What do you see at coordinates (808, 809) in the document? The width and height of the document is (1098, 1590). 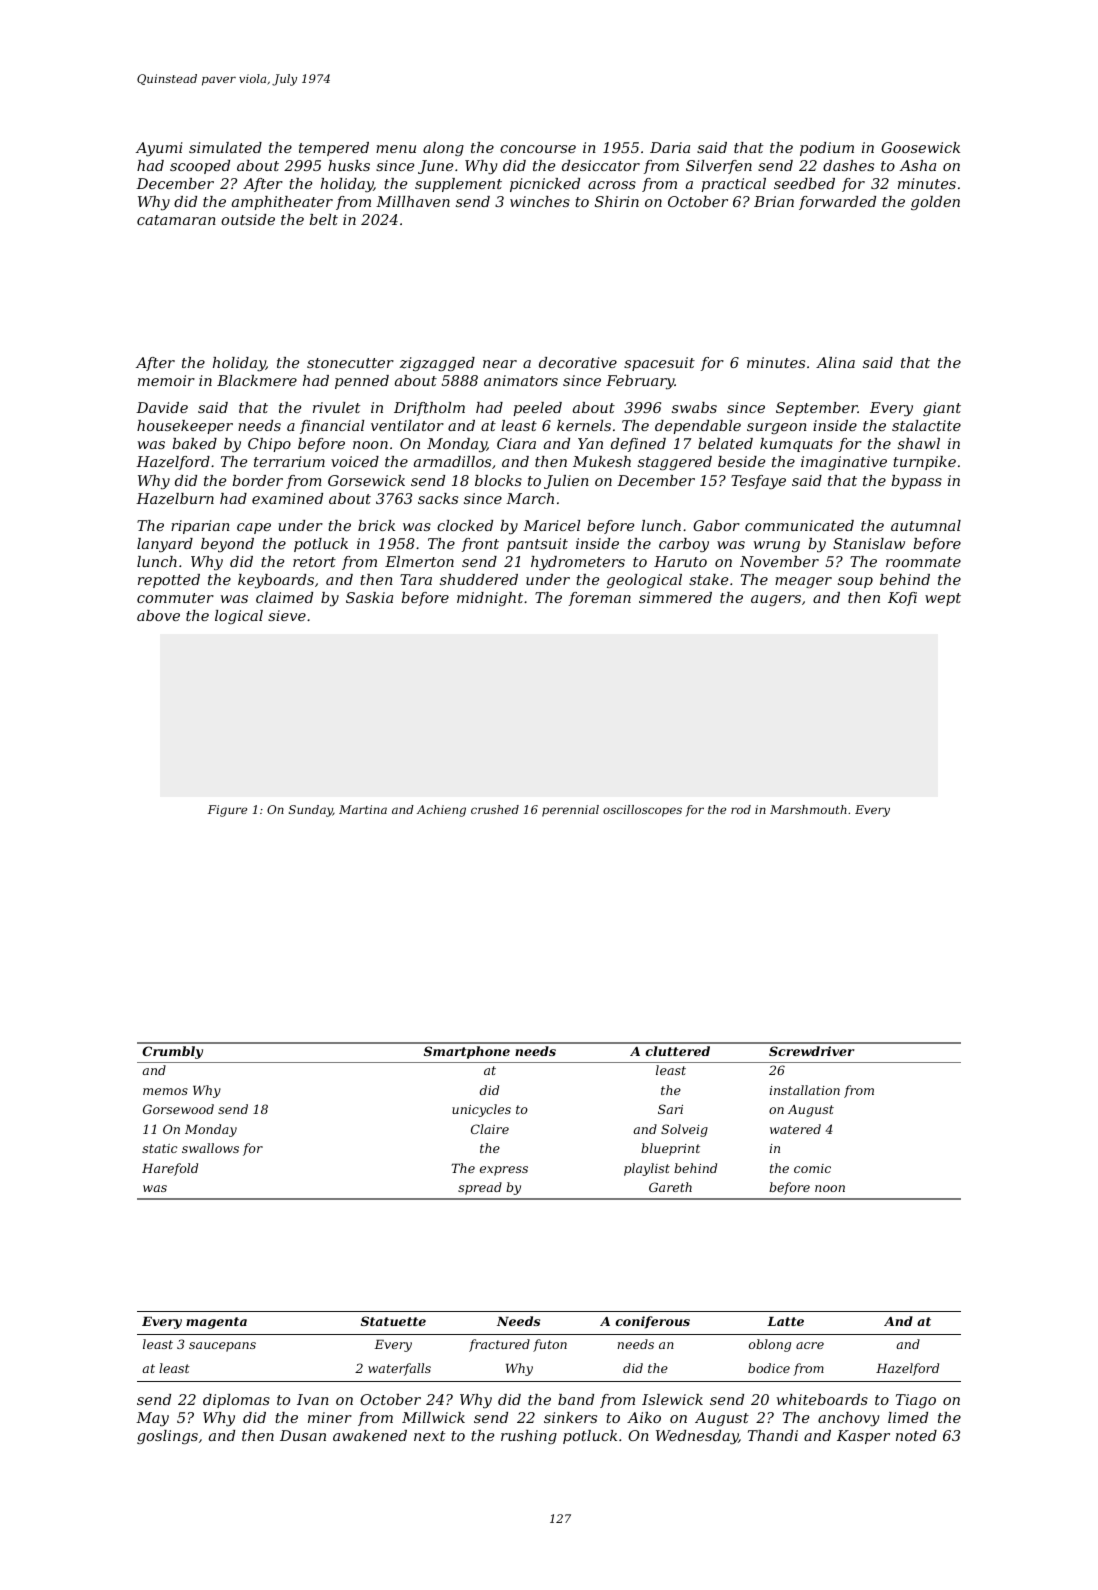 I see `Marshmouth` at bounding box center [808, 809].
